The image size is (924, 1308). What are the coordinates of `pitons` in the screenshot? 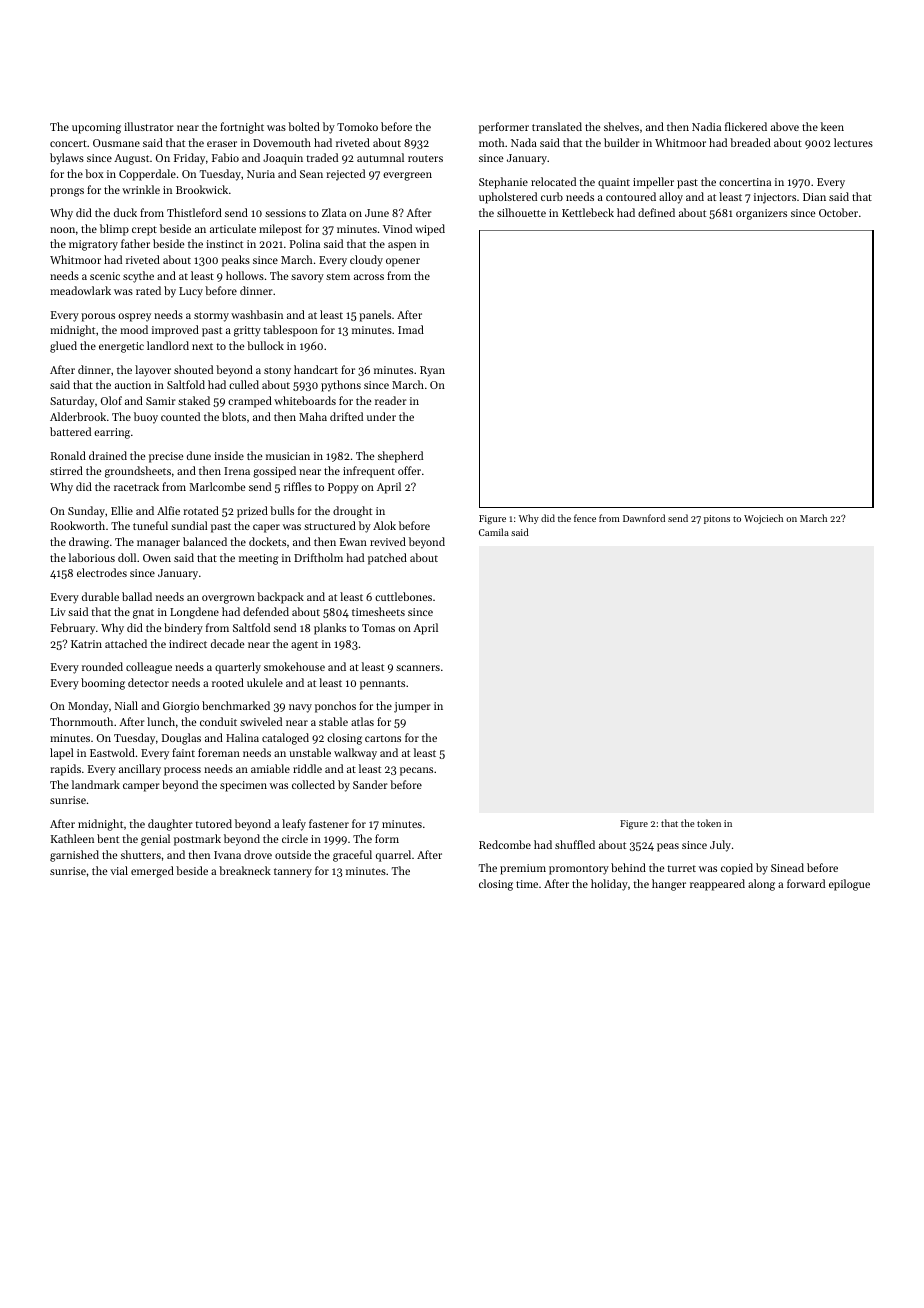 It's located at (717, 519).
